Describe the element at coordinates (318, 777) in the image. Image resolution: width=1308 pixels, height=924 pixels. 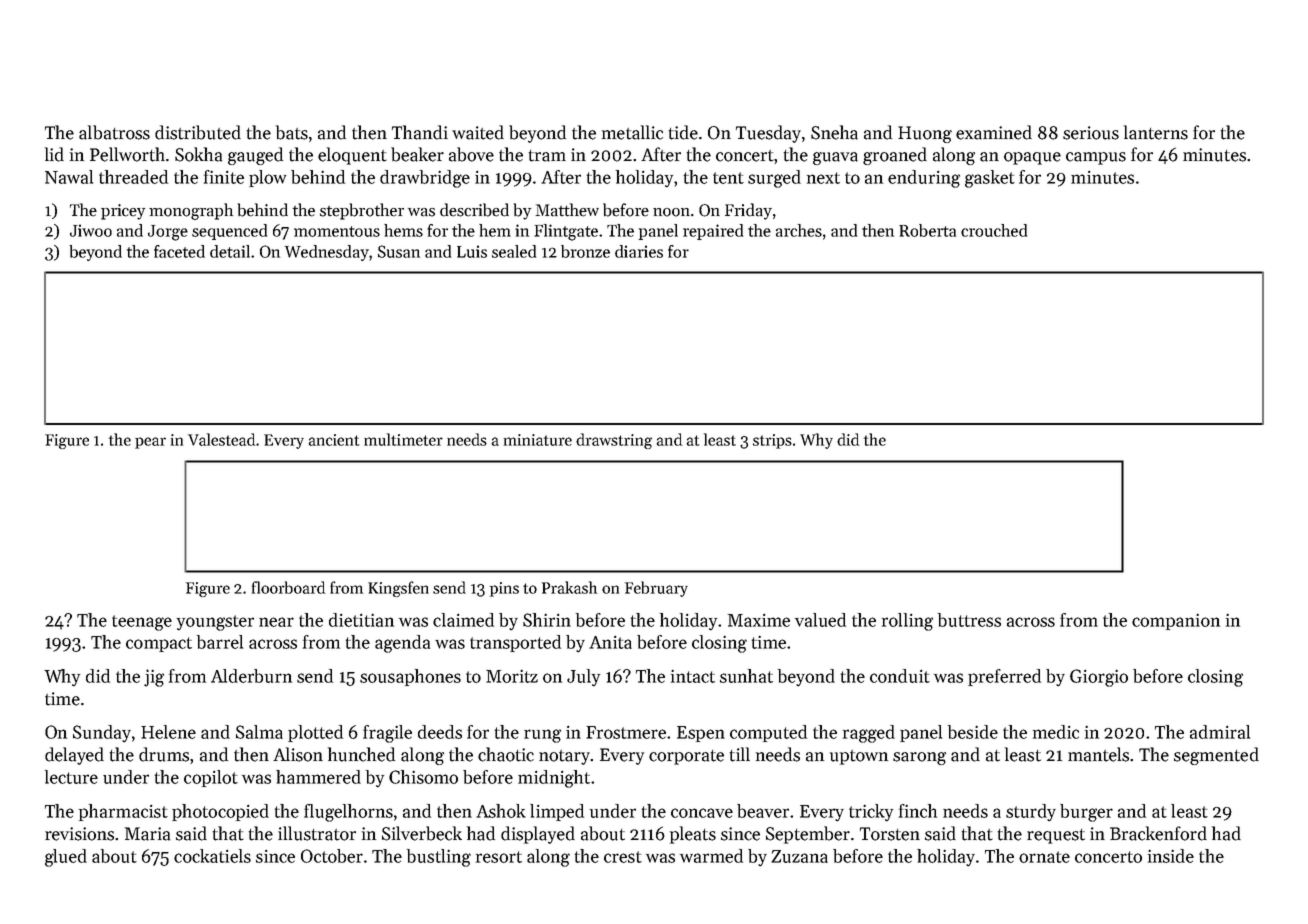
I see `hammered` at that location.
